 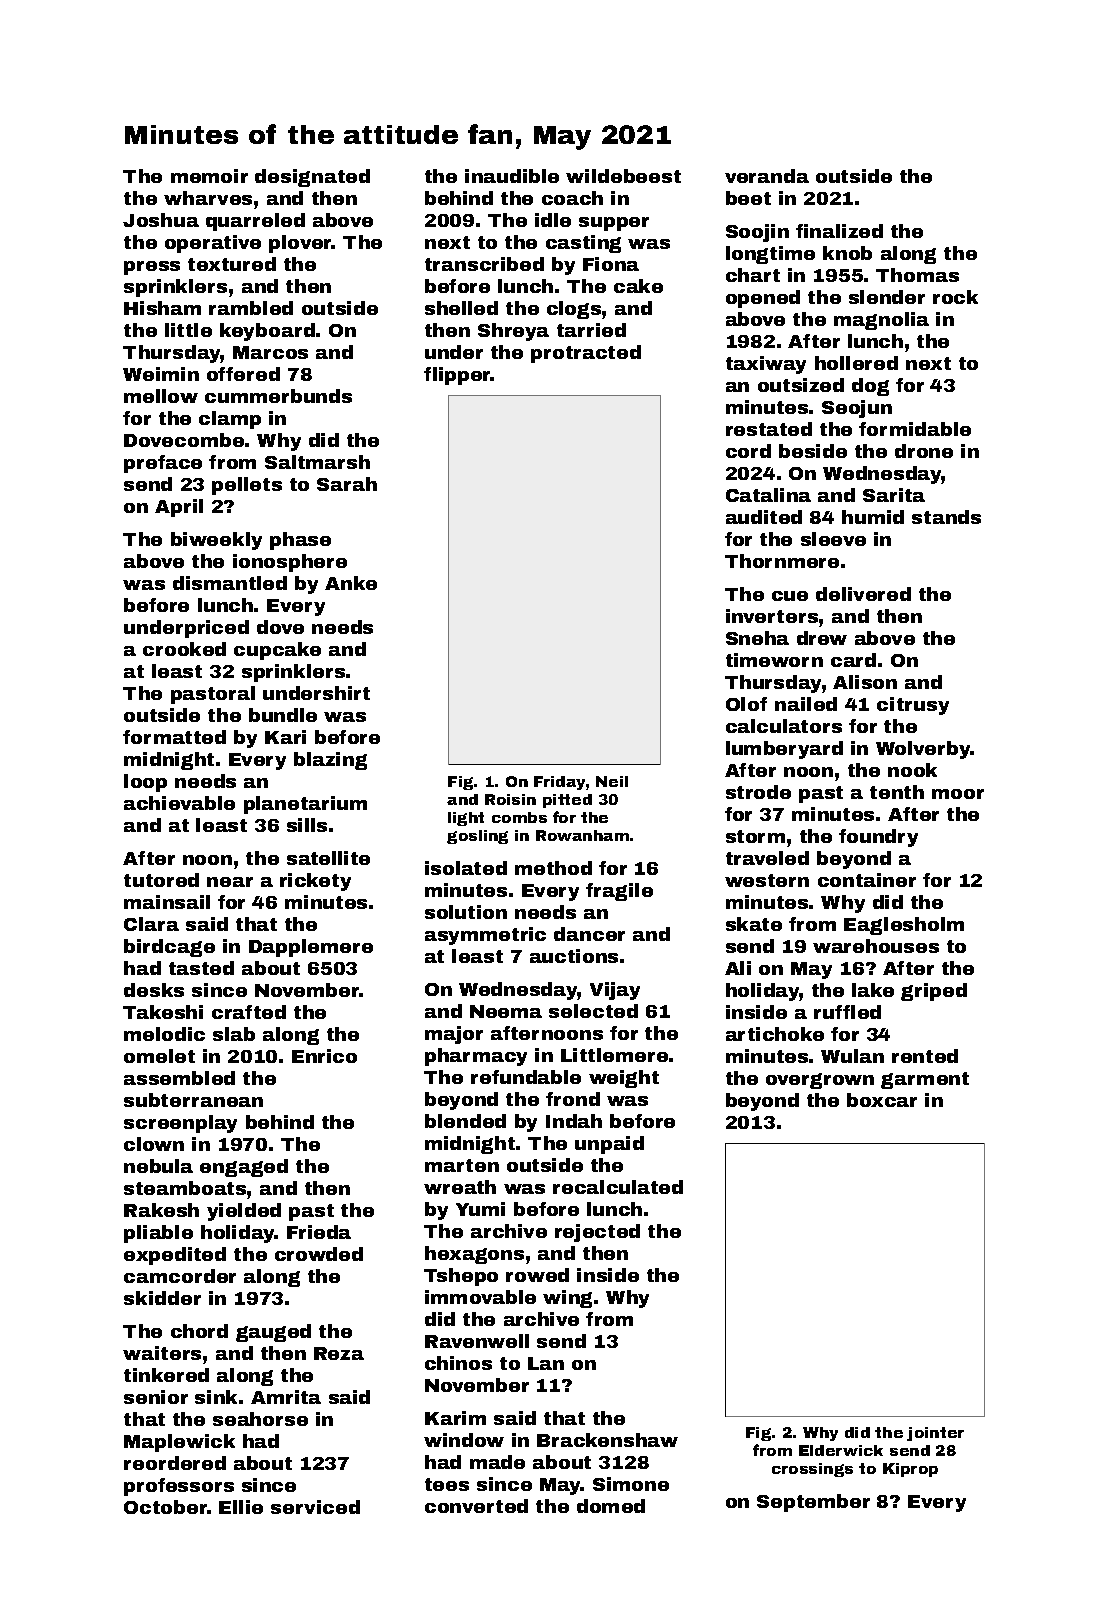 What do you see at coordinates (623, 176) in the screenshot?
I see `wildebeest` at bounding box center [623, 176].
